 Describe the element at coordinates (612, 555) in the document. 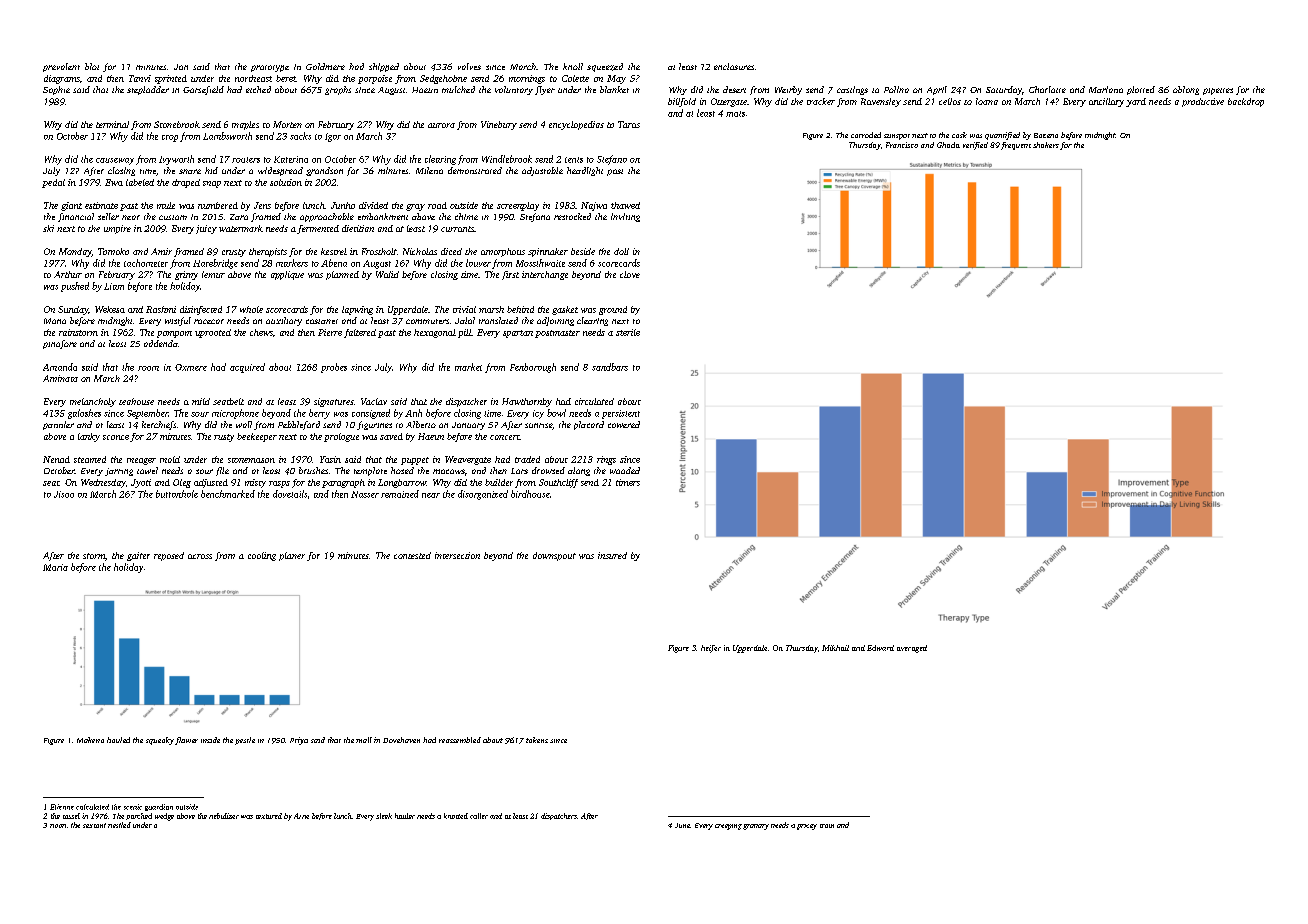

I see `insured` at that location.
